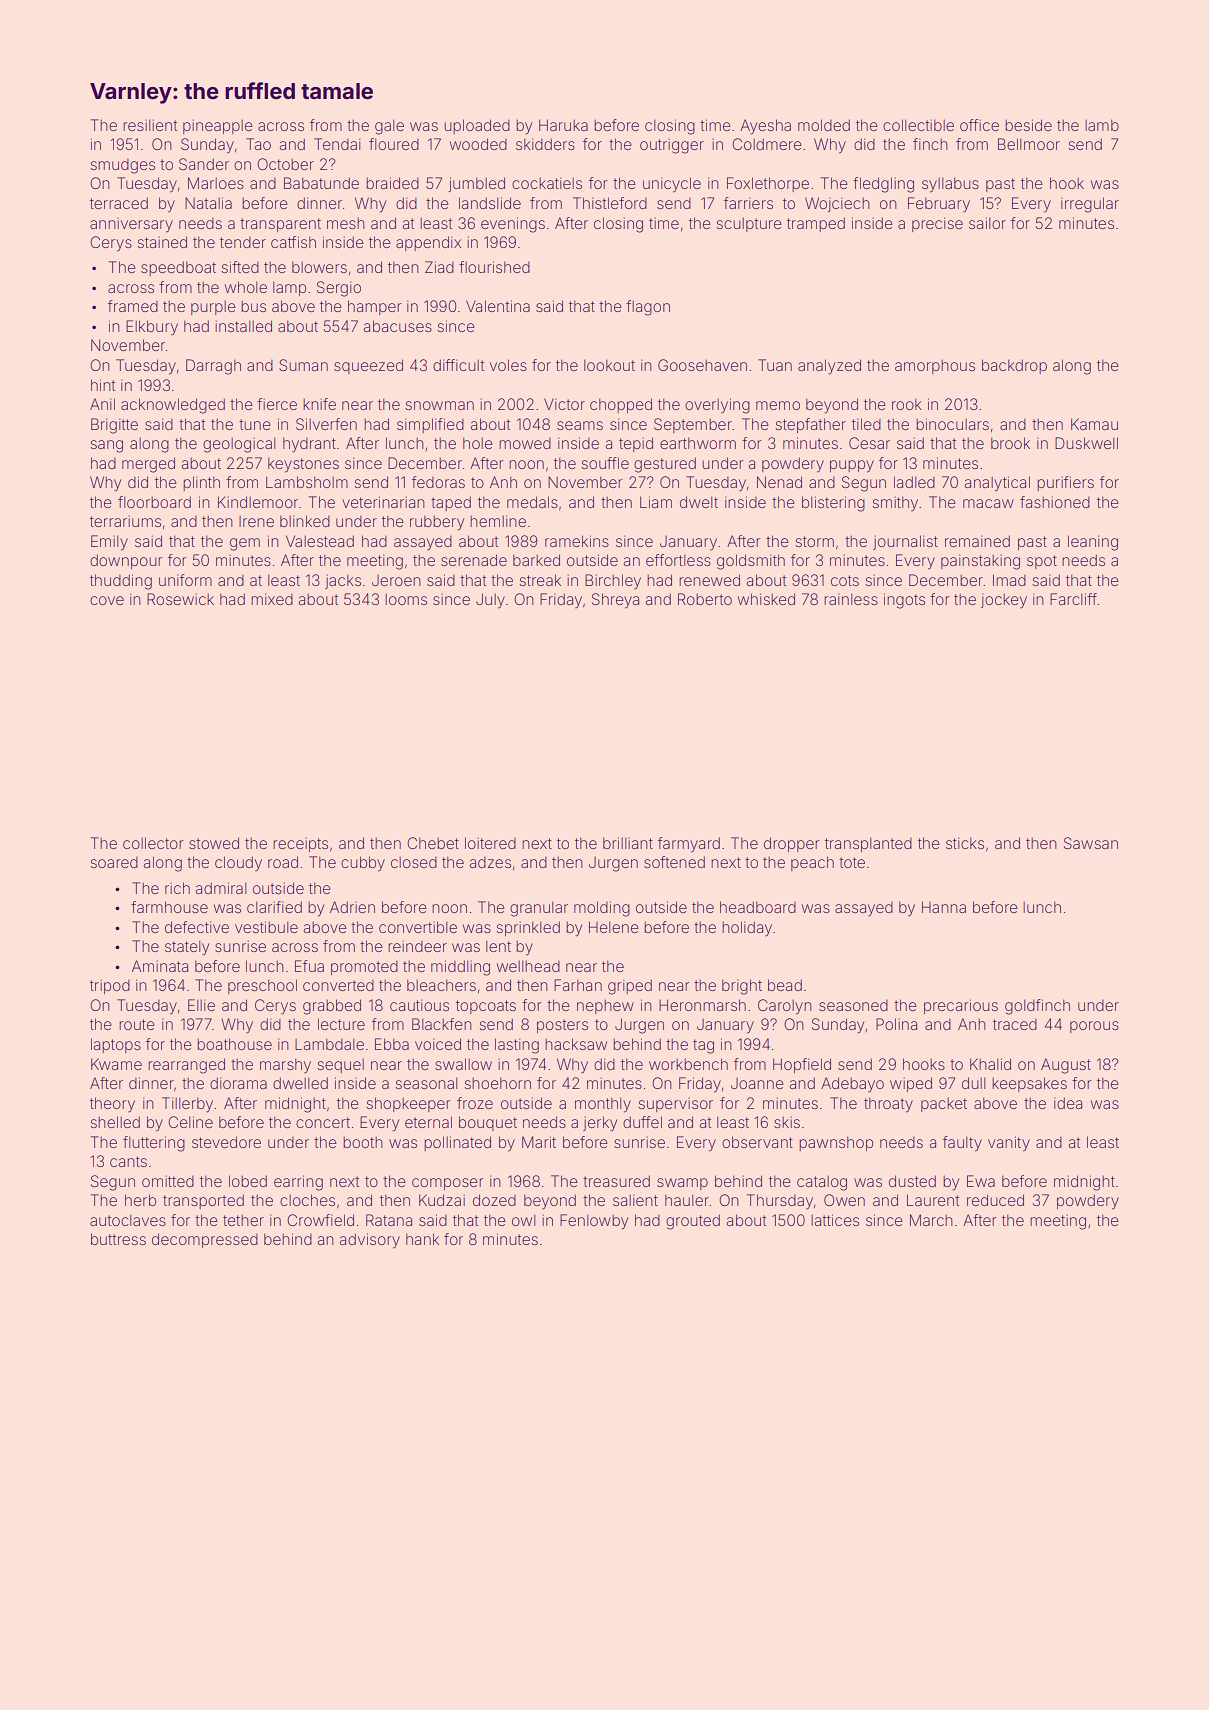 Image resolution: width=1209 pixels, height=1710 pixels. I want to click on wellhead, so click(528, 966).
